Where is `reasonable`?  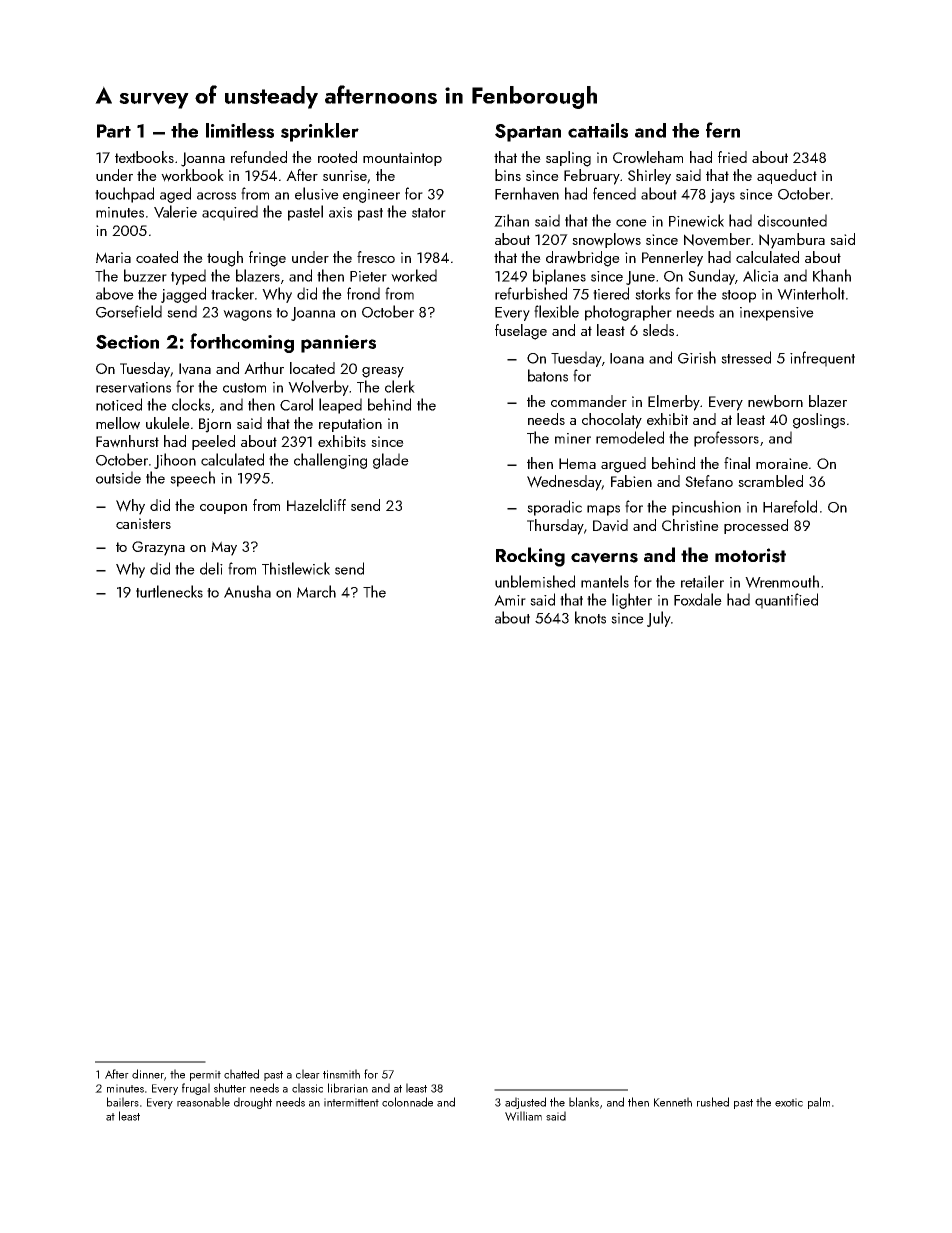 reasonable is located at coordinates (203, 1102).
